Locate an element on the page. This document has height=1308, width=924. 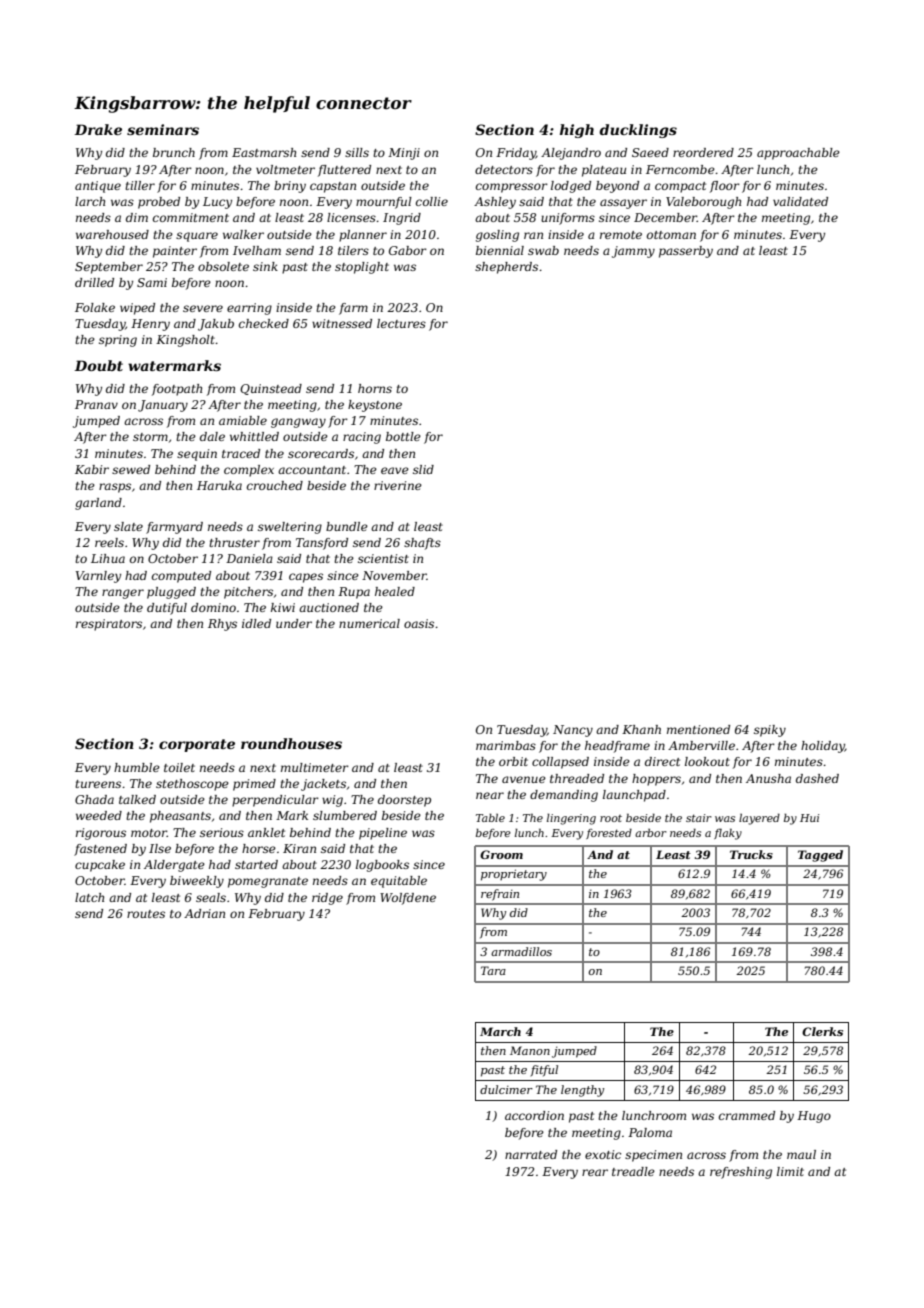
probed is located at coordinates (159, 203).
